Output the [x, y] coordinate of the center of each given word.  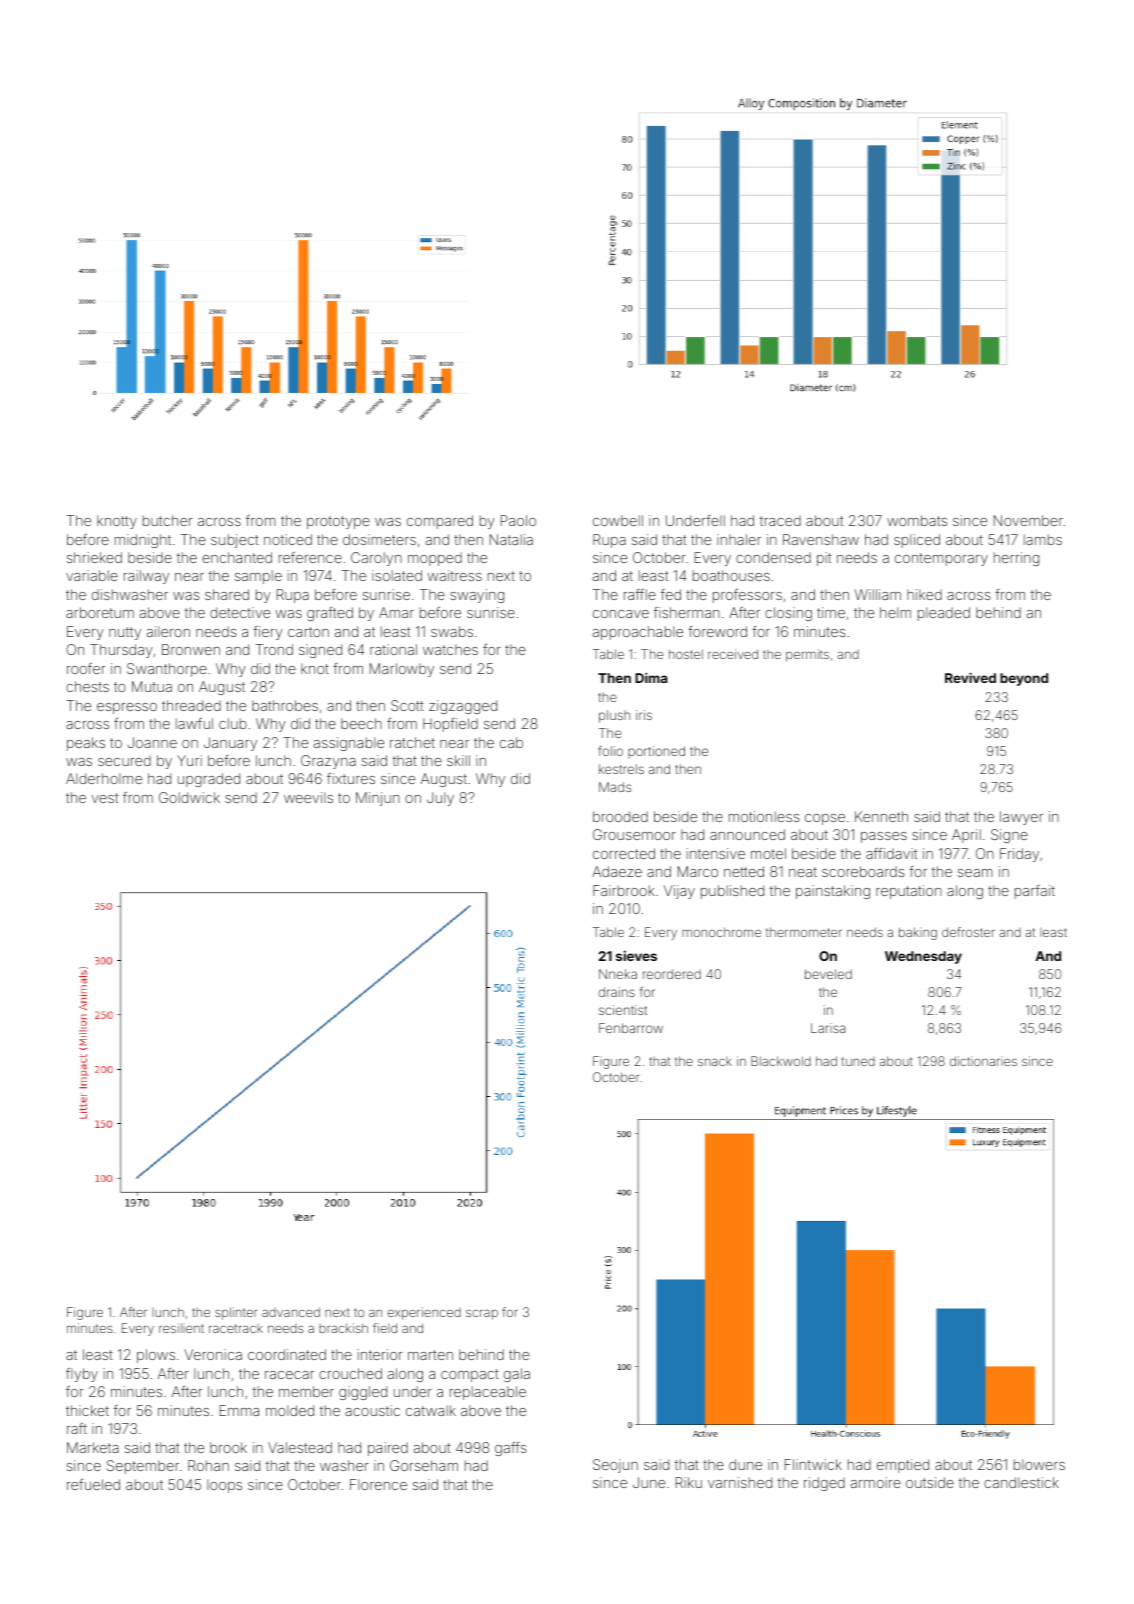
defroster [968, 932]
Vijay [679, 892]
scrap [482, 1315]
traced [780, 520]
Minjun [378, 799]
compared [440, 522]
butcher [168, 520]
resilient [181, 1328]
